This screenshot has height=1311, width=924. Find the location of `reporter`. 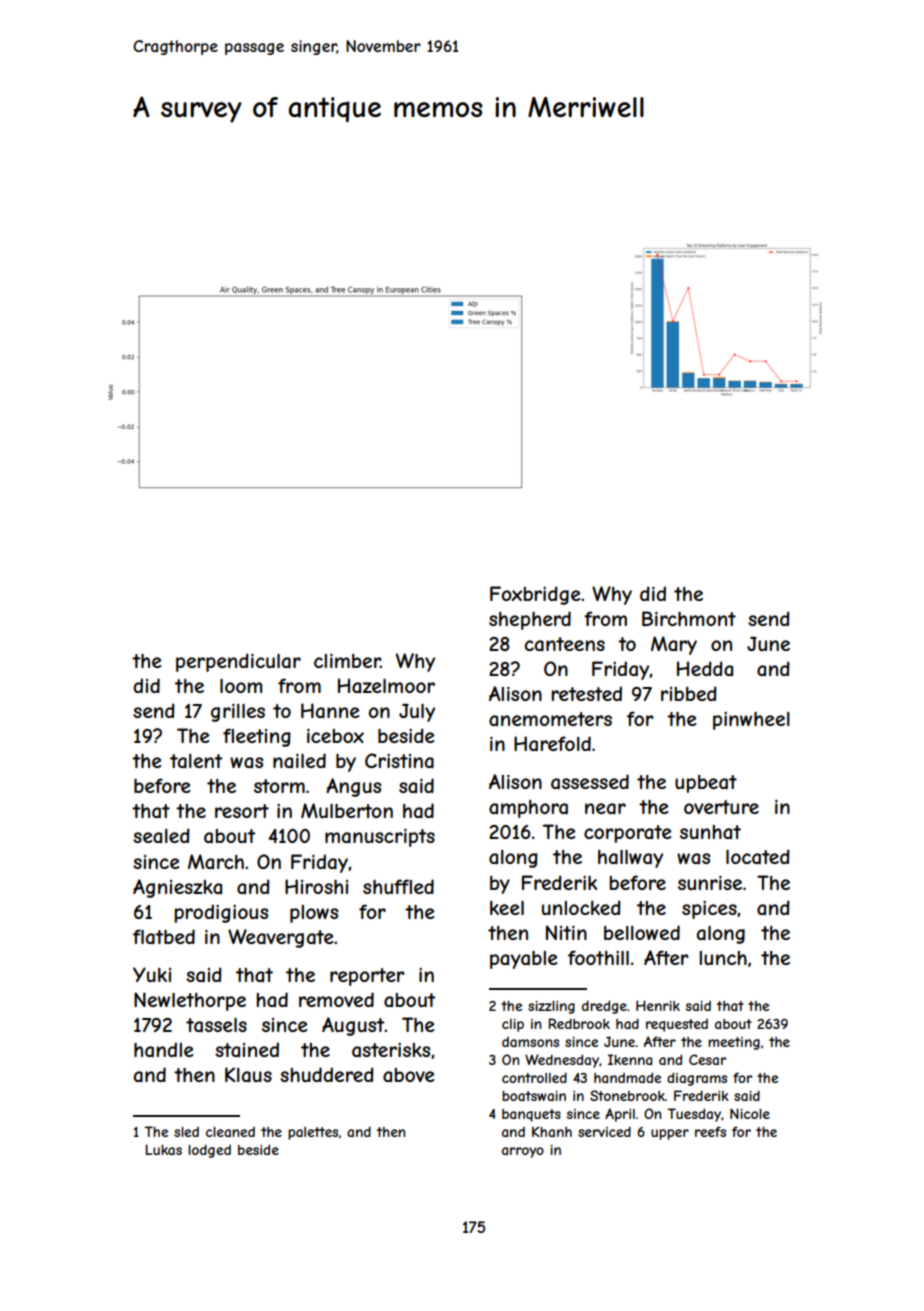

reporter is located at coordinates (367, 977).
